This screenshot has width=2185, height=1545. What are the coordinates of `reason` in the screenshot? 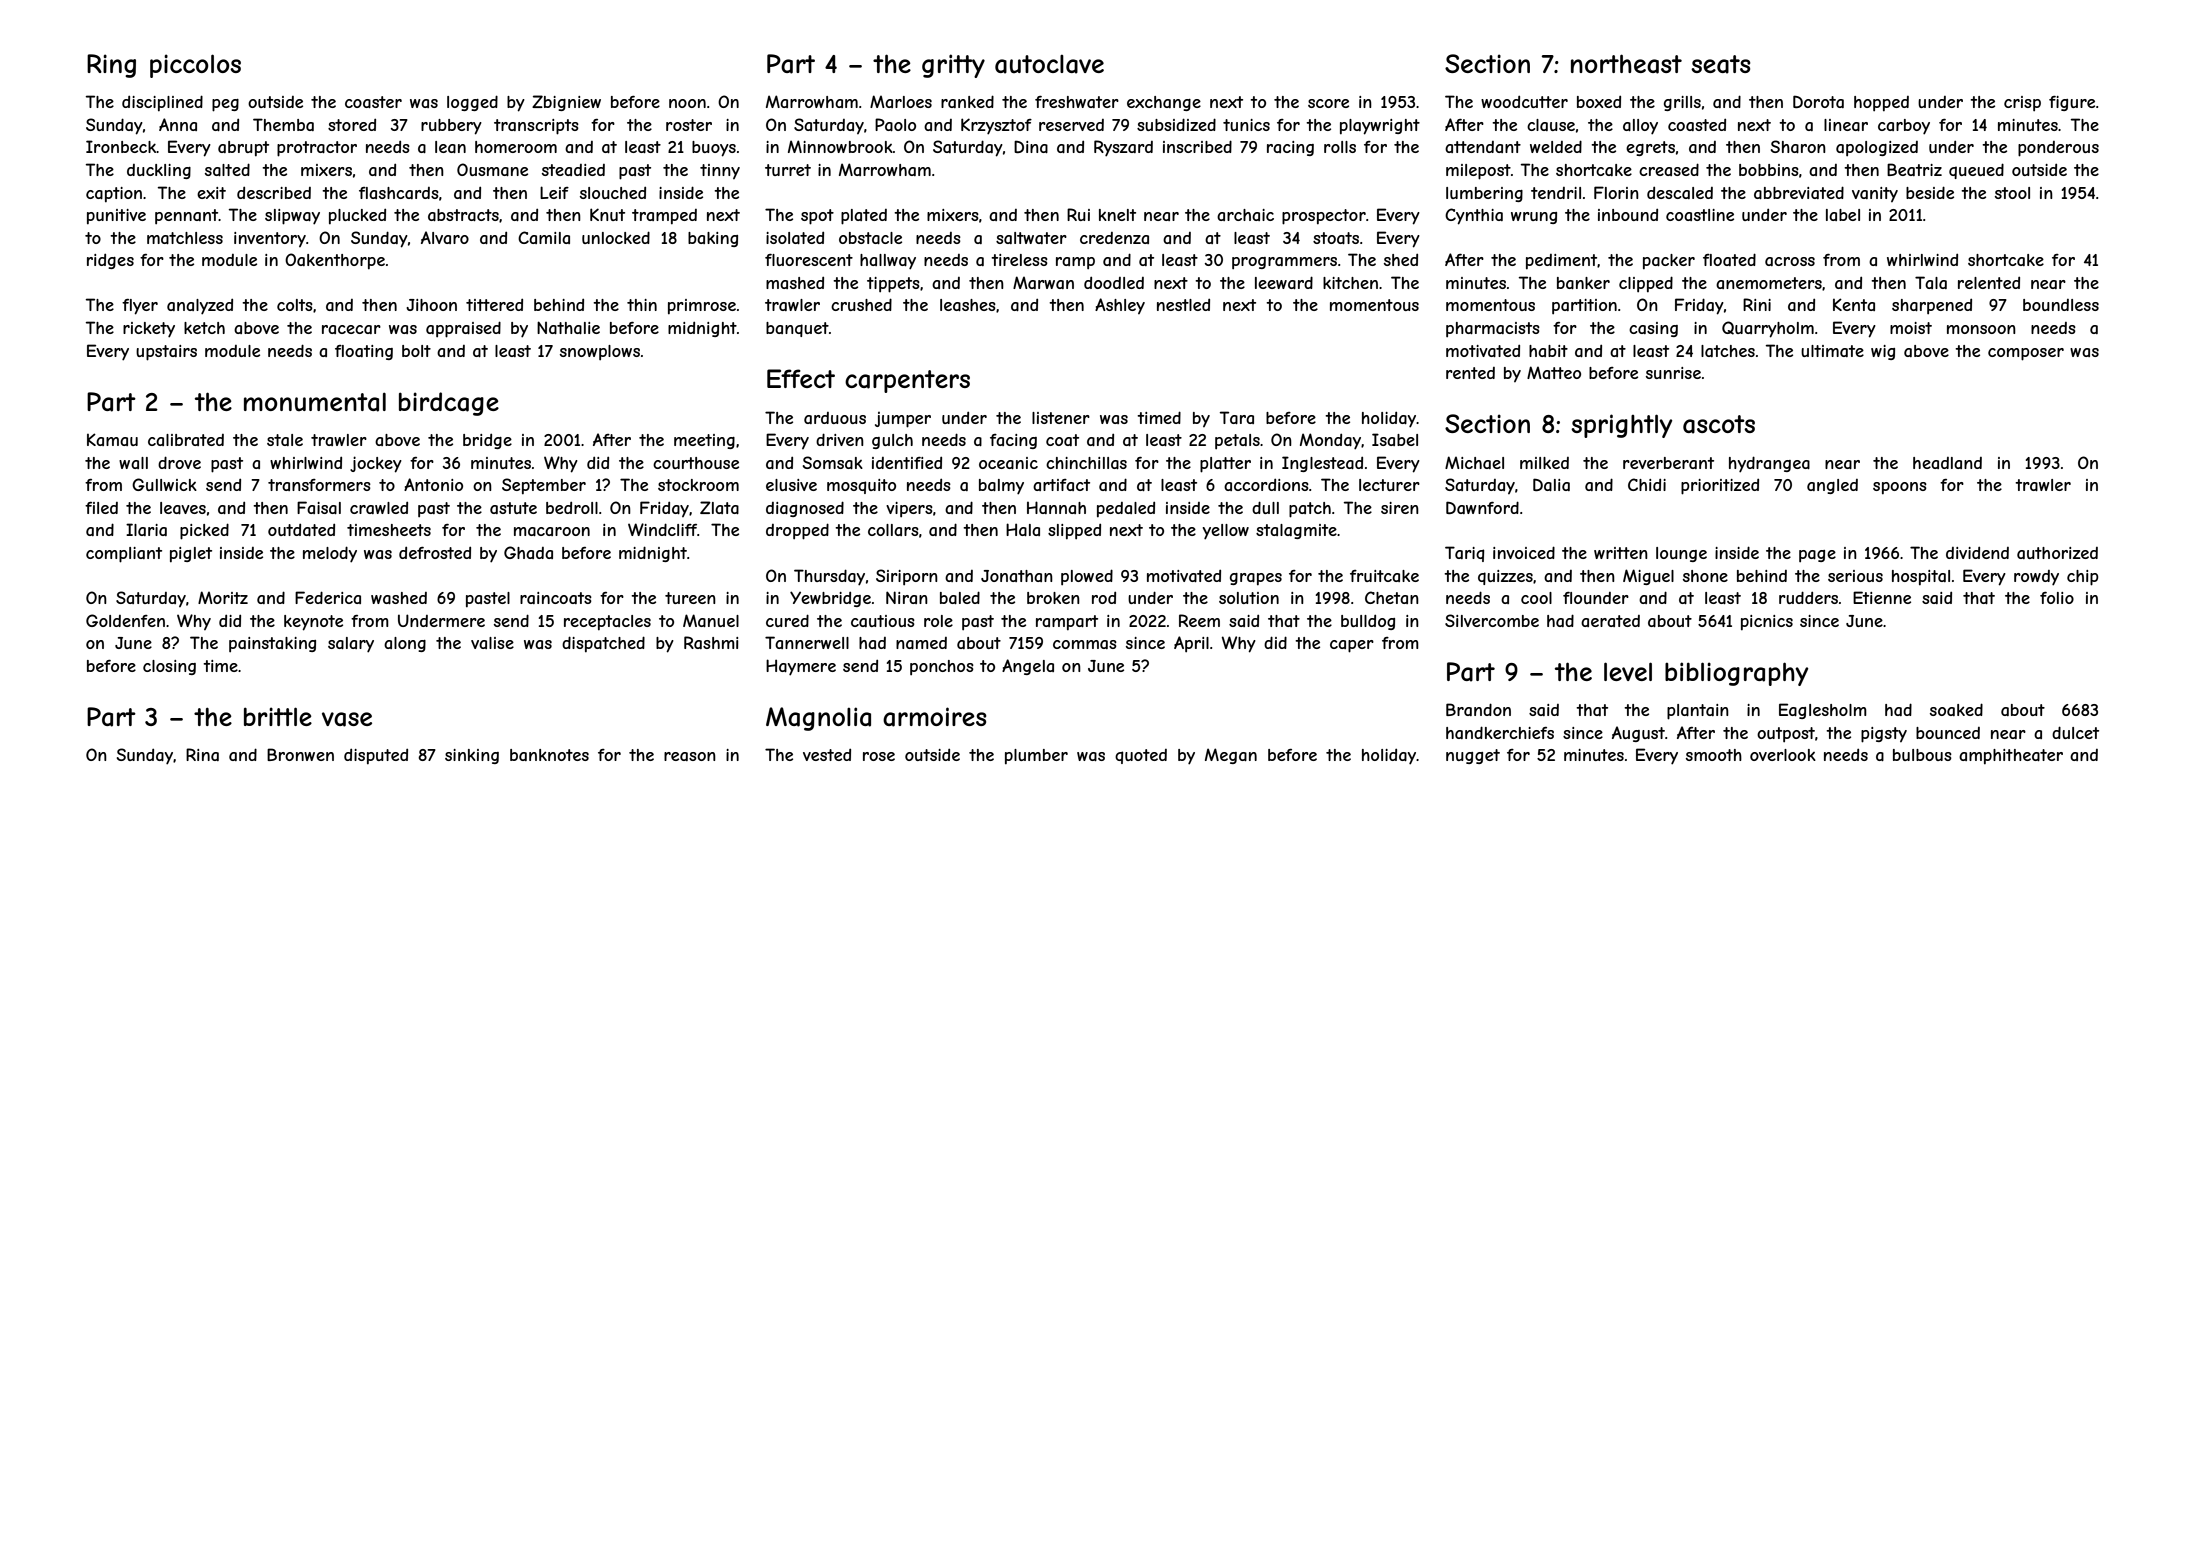 It's located at (690, 756).
